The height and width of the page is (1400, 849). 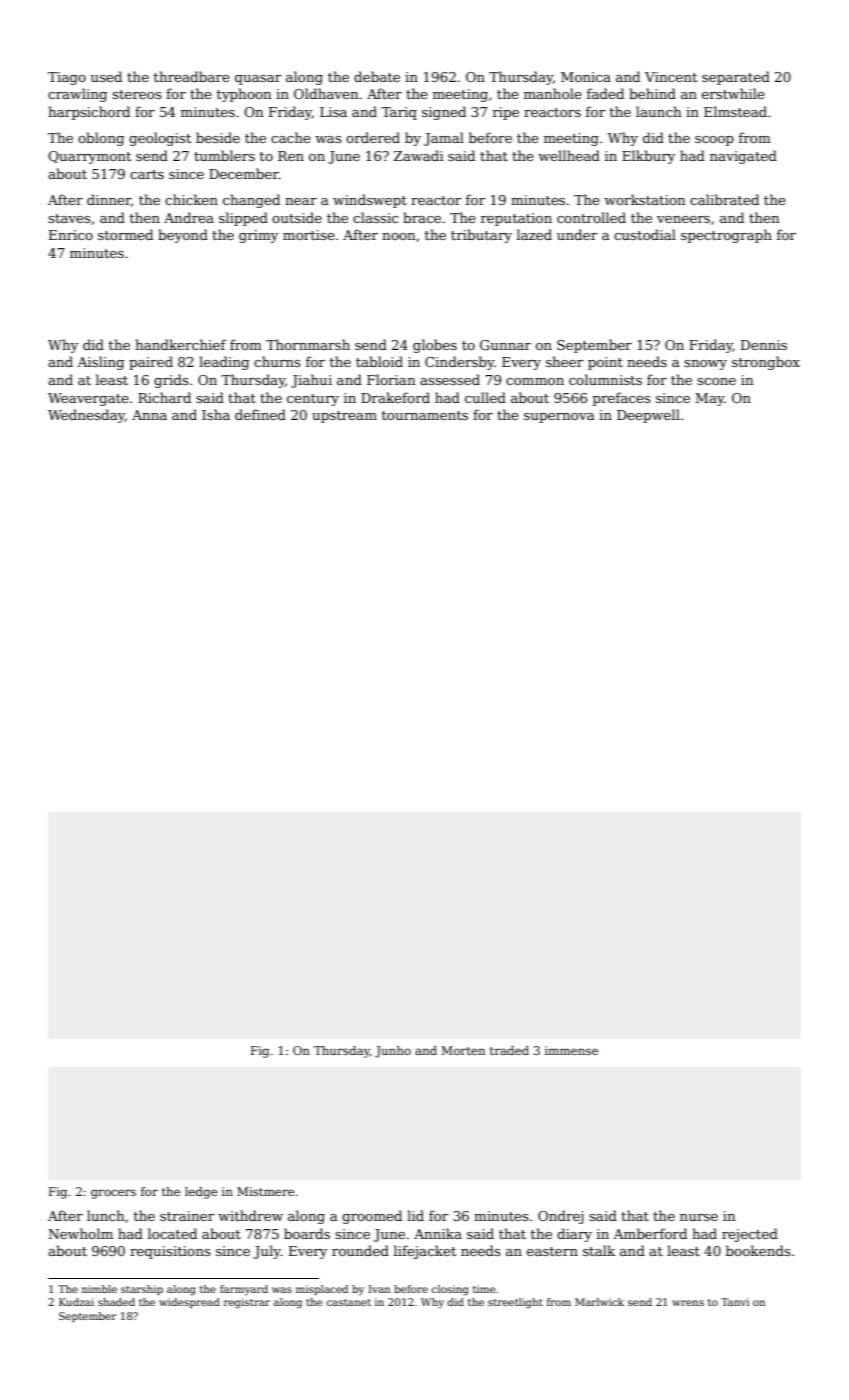 What do you see at coordinates (425, 415) in the page?
I see `tournaments` at bounding box center [425, 415].
